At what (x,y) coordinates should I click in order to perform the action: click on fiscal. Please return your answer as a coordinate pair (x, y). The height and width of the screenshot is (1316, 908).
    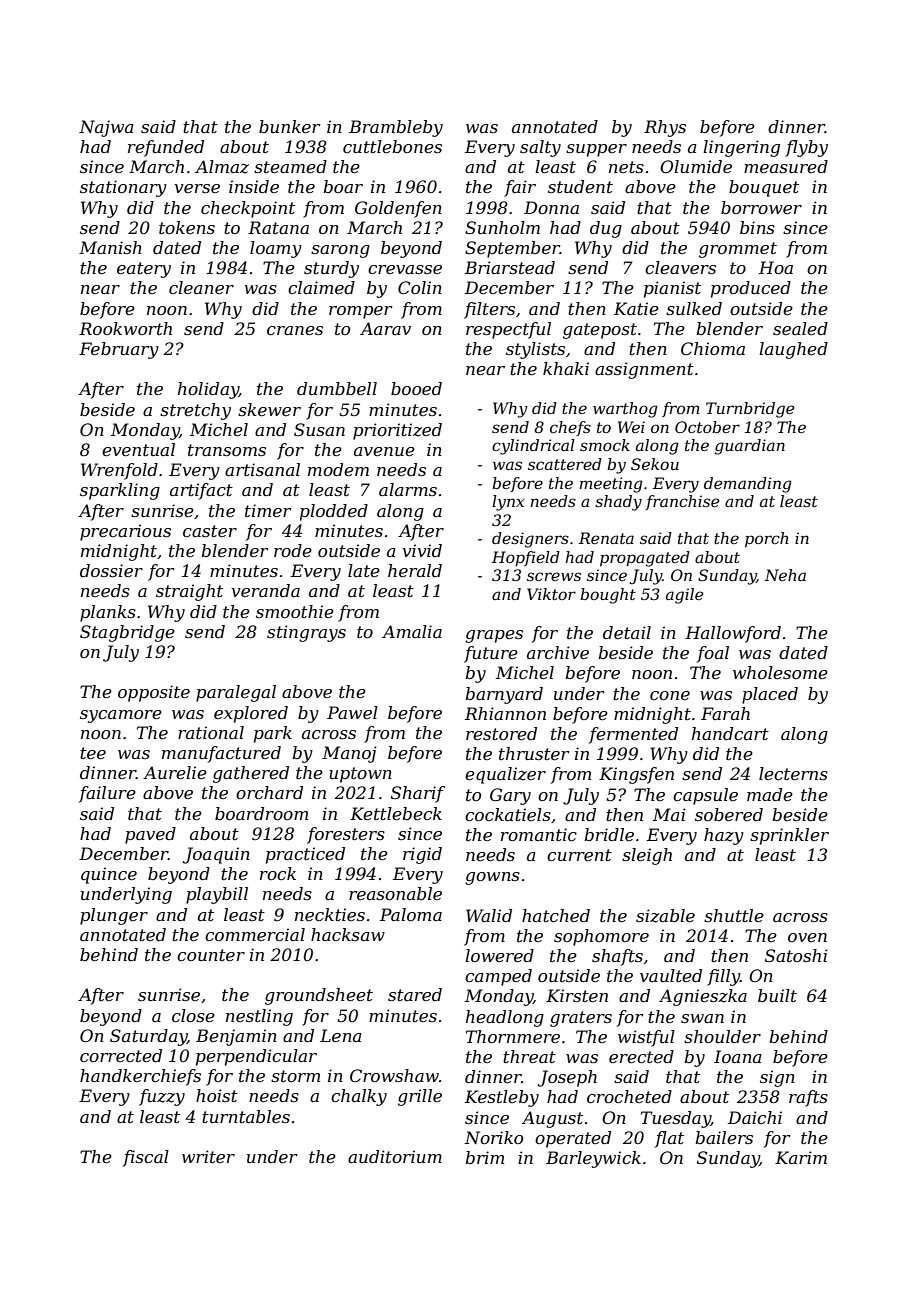
    Looking at the image, I should click on (146, 1158).
